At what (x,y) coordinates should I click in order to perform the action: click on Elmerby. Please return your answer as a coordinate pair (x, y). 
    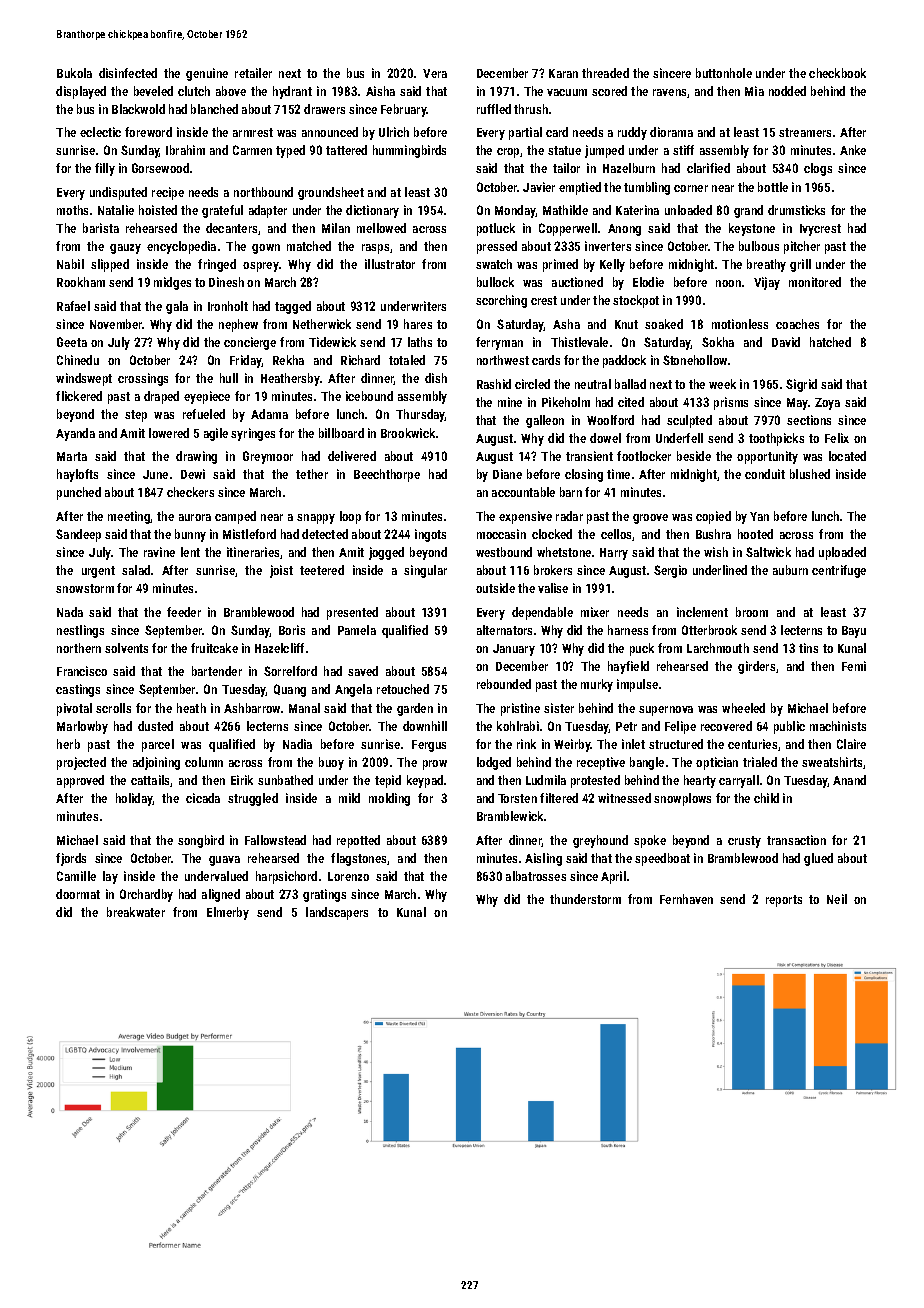
    Looking at the image, I should click on (228, 913).
